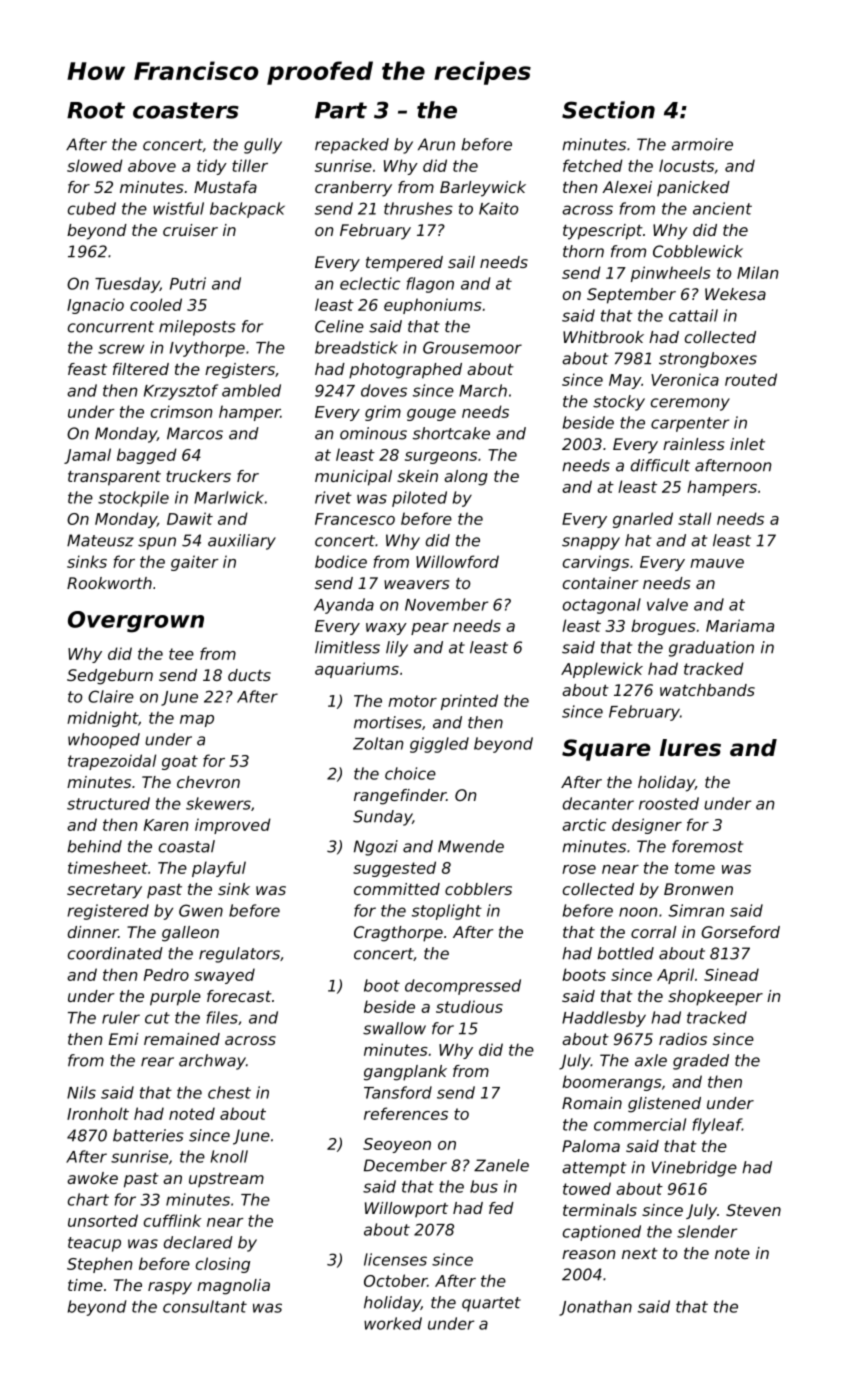 The height and width of the screenshot is (1400, 849). What do you see at coordinates (608, 110) in the screenshot?
I see `Section` at bounding box center [608, 110].
